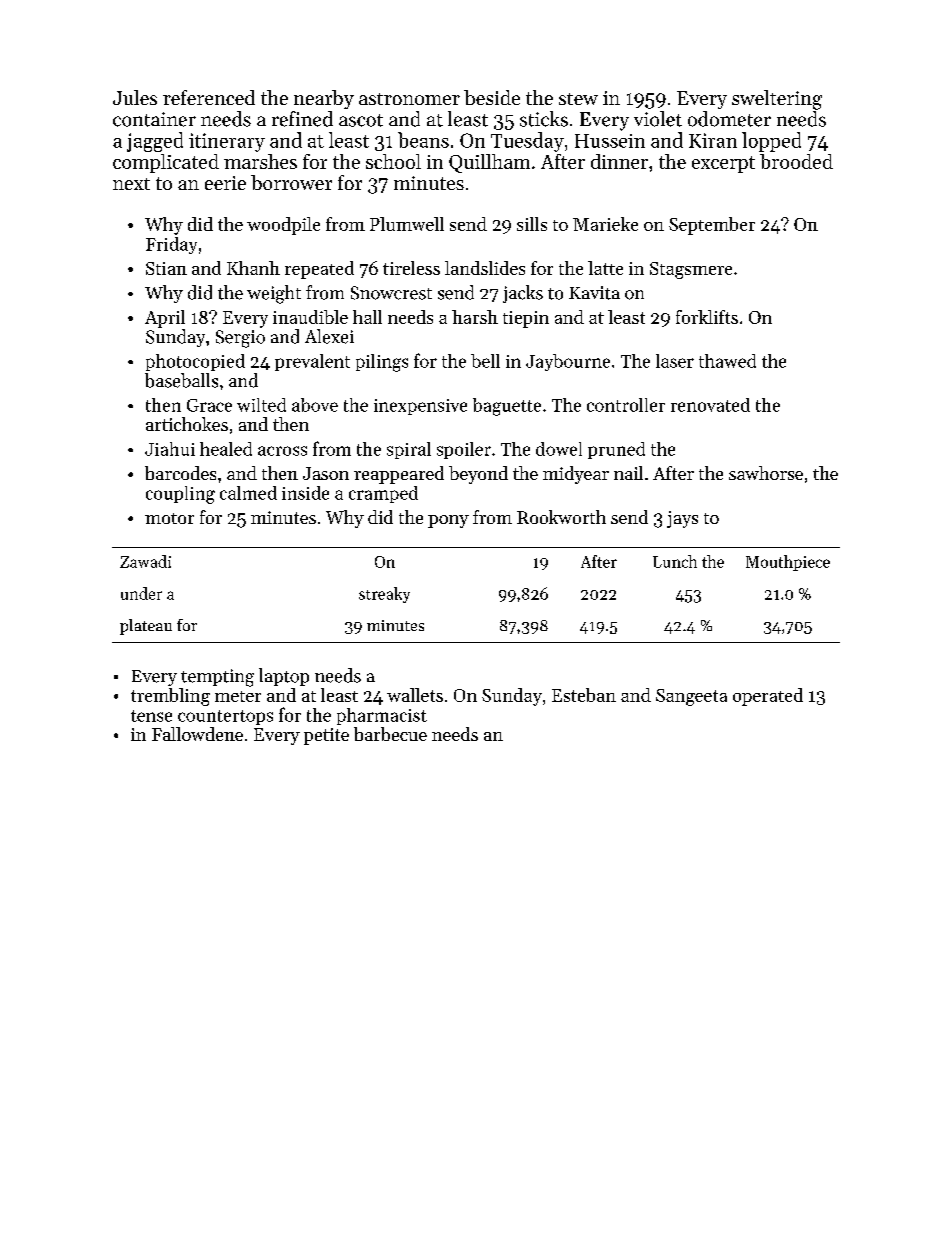 This document has width=952, height=1233. What do you see at coordinates (788, 563) in the document?
I see `Mouthpiece` at bounding box center [788, 563].
